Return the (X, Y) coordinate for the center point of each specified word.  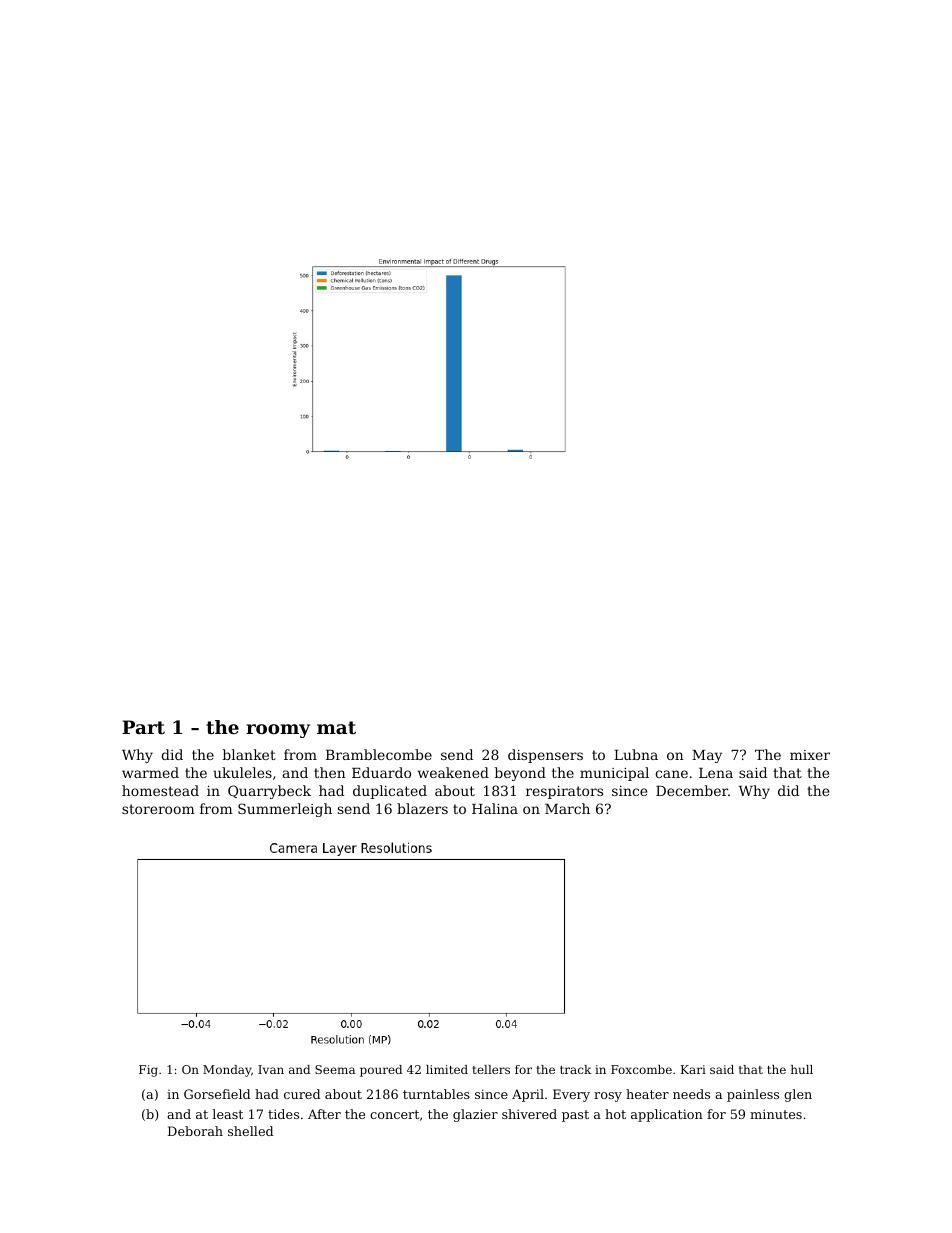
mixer (810, 755)
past (575, 1116)
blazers (422, 808)
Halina (495, 808)
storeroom (158, 809)
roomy (278, 731)
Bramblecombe (379, 754)
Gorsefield (217, 1094)
